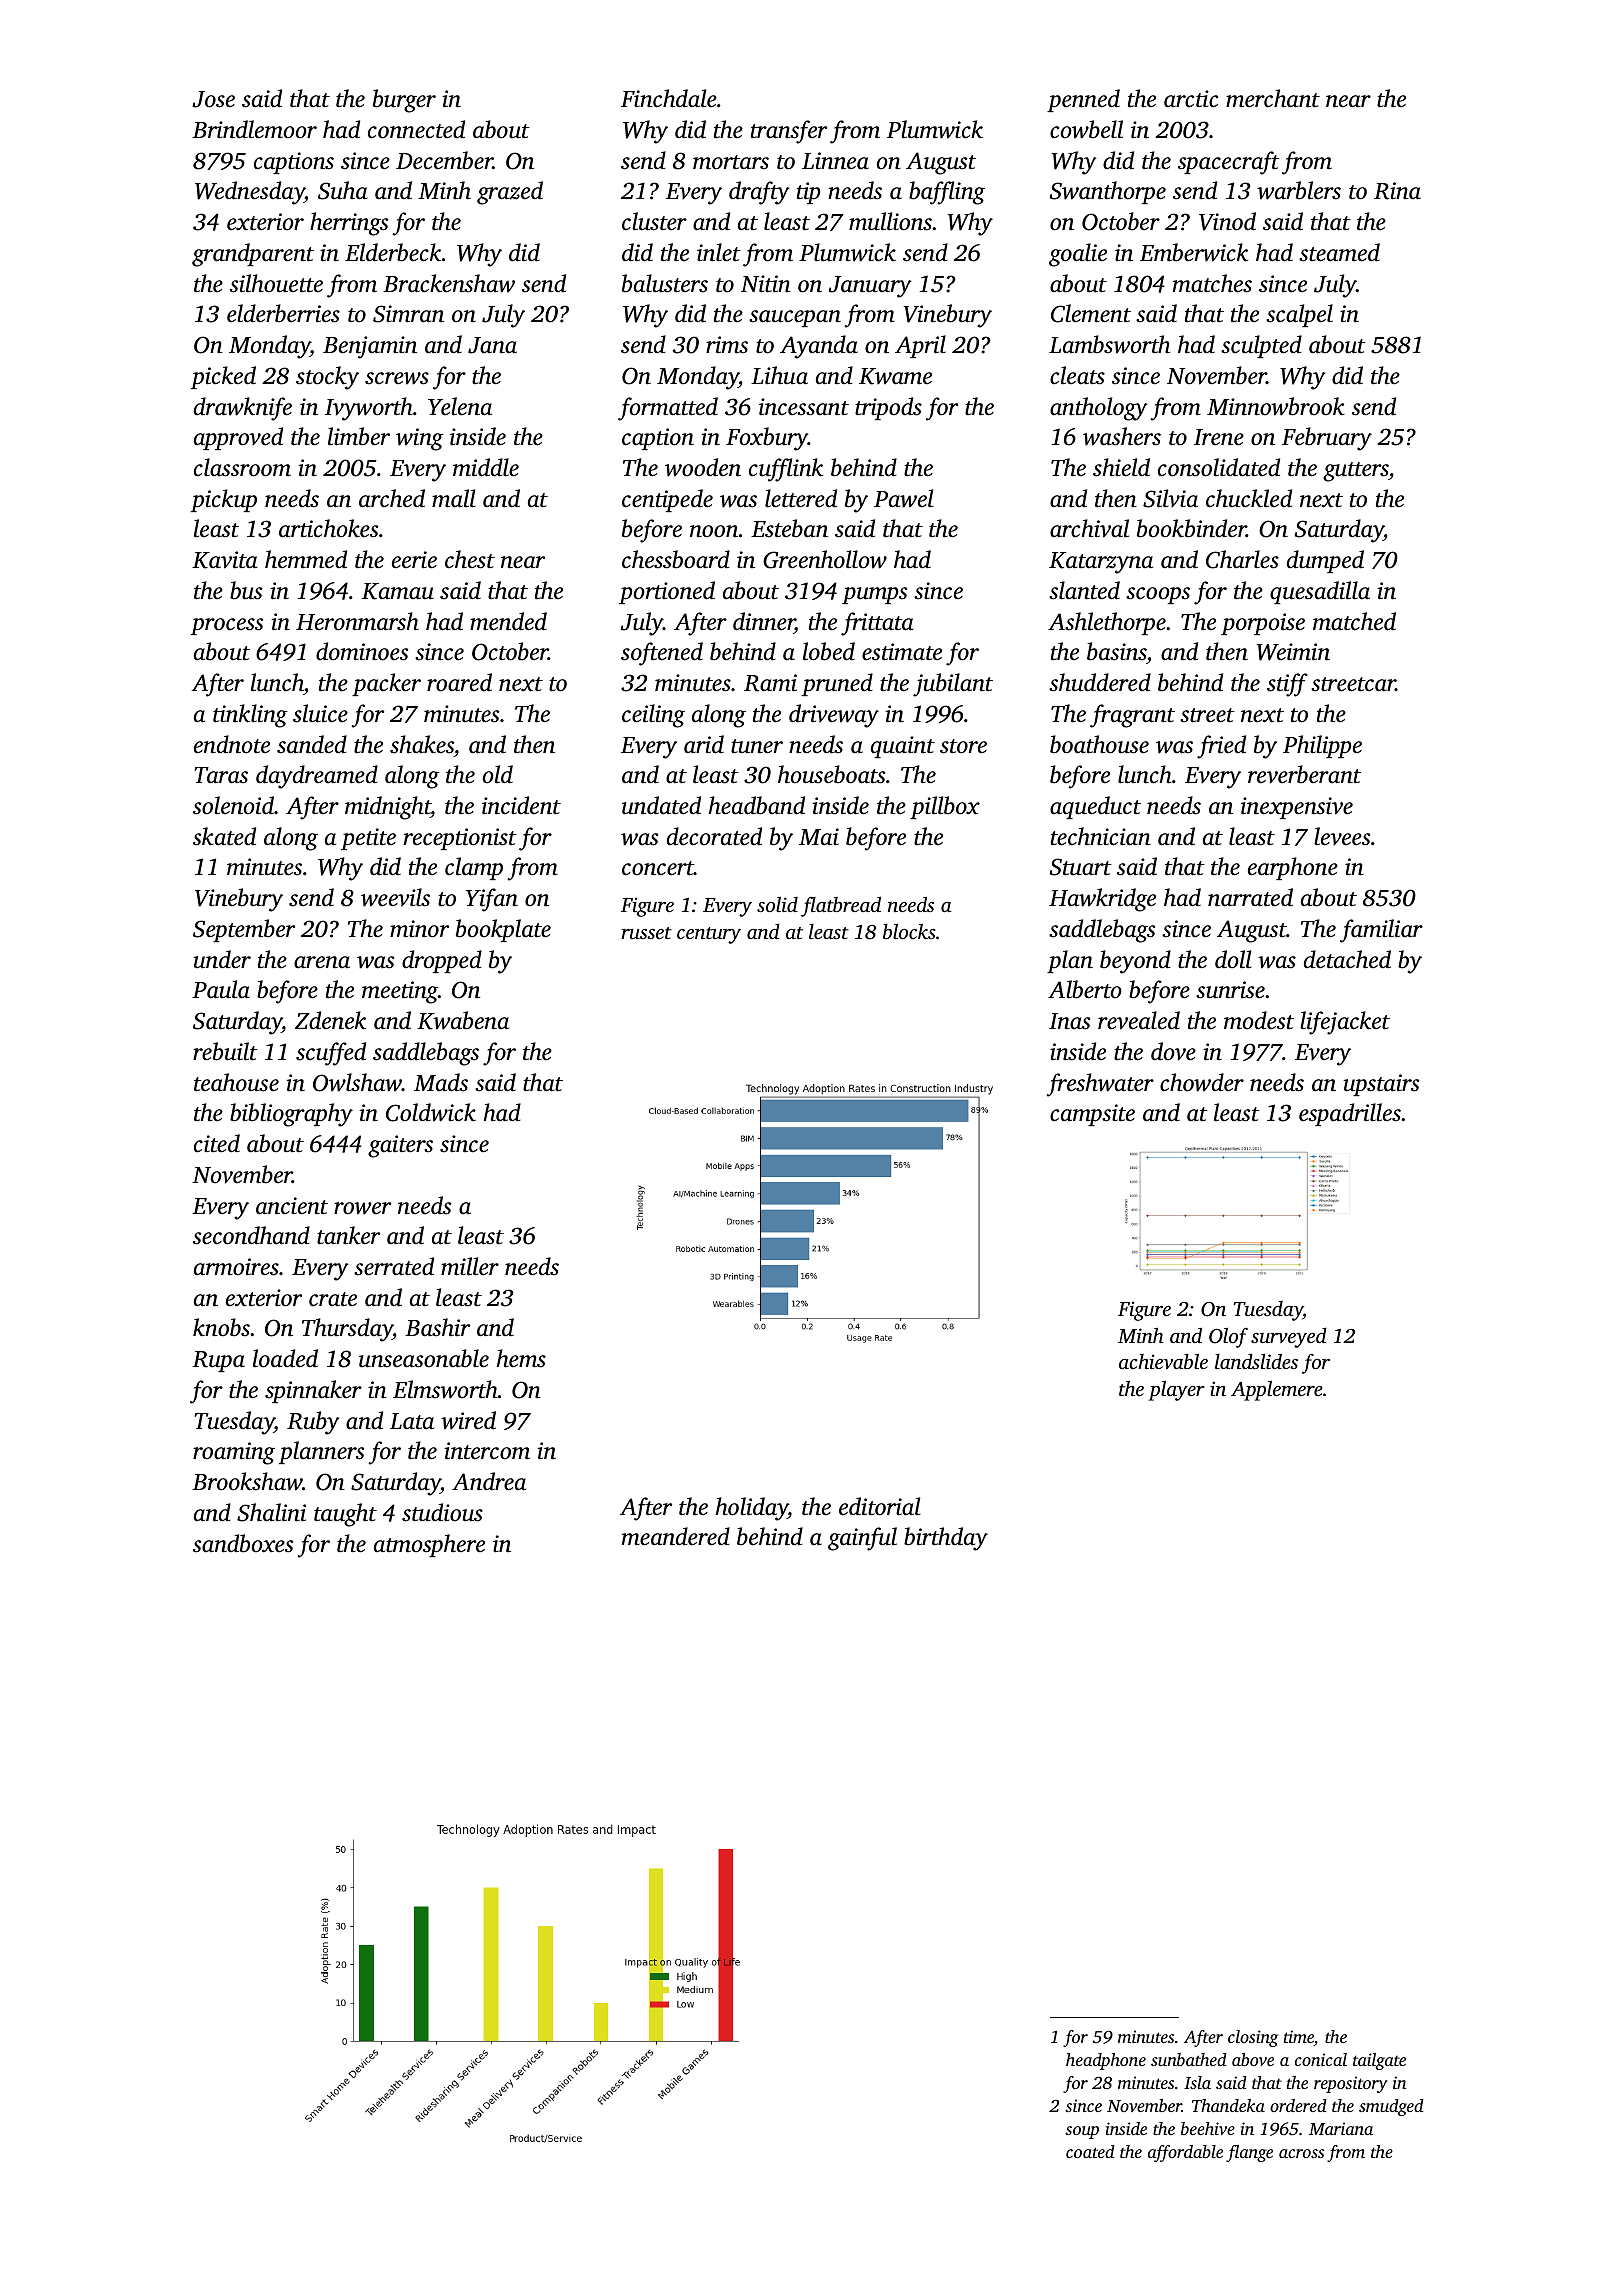  What do you see at coordinates (1341, 2128) in the screenshot?
I see `Mariana` at bounding box center [1341, 2128].
